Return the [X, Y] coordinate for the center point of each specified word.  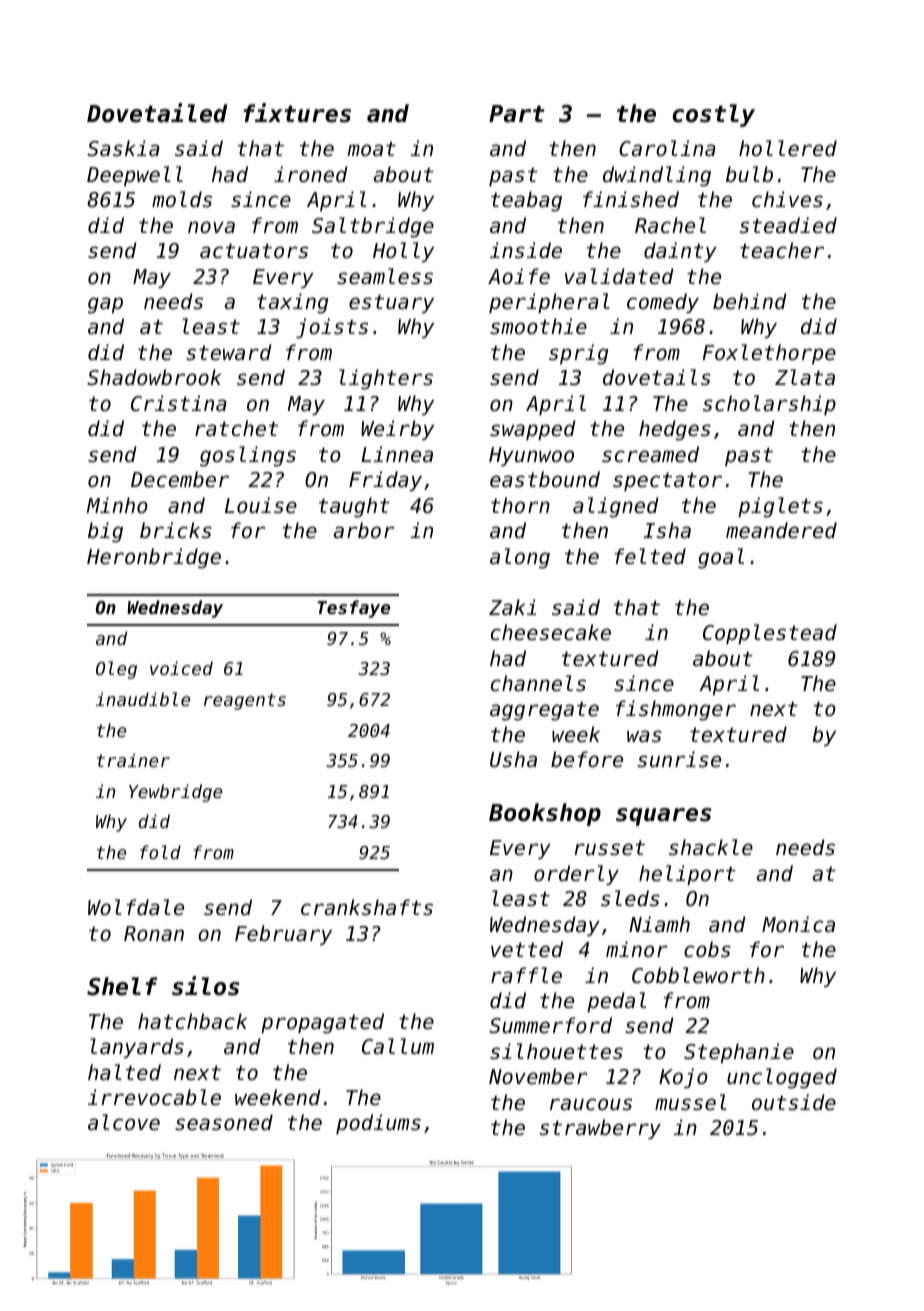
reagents [245, 701]
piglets [780, 507]
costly [713, 115]
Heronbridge [154, 558]
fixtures [297, 113]
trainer [133, 760]
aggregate [544, 711]
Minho [117, 505]
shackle [711, 847]
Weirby [397, 430]
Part [517, 114]
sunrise [679, 759]
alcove [124, 1122]
